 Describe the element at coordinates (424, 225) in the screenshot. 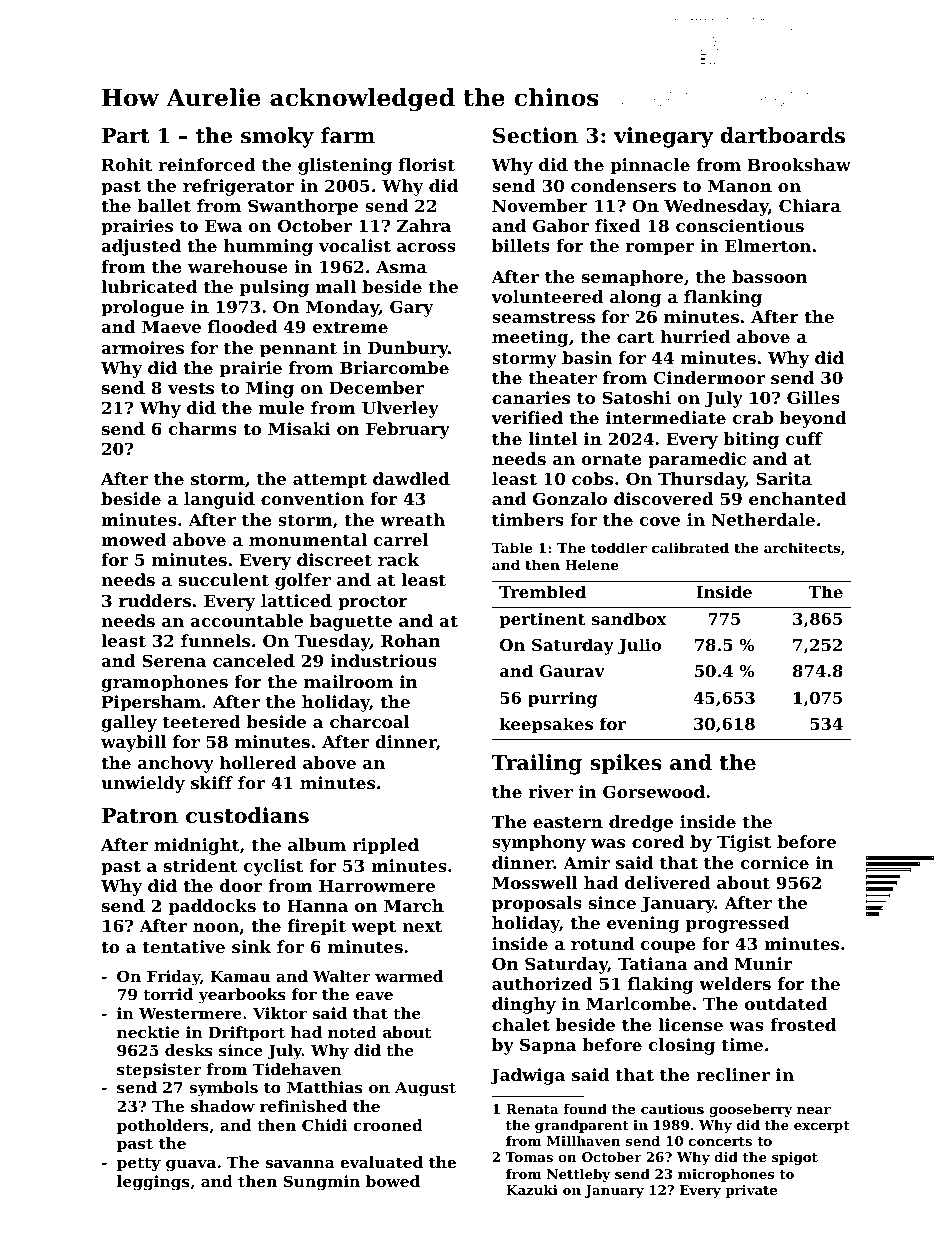

I see `Zahra` at that location.
